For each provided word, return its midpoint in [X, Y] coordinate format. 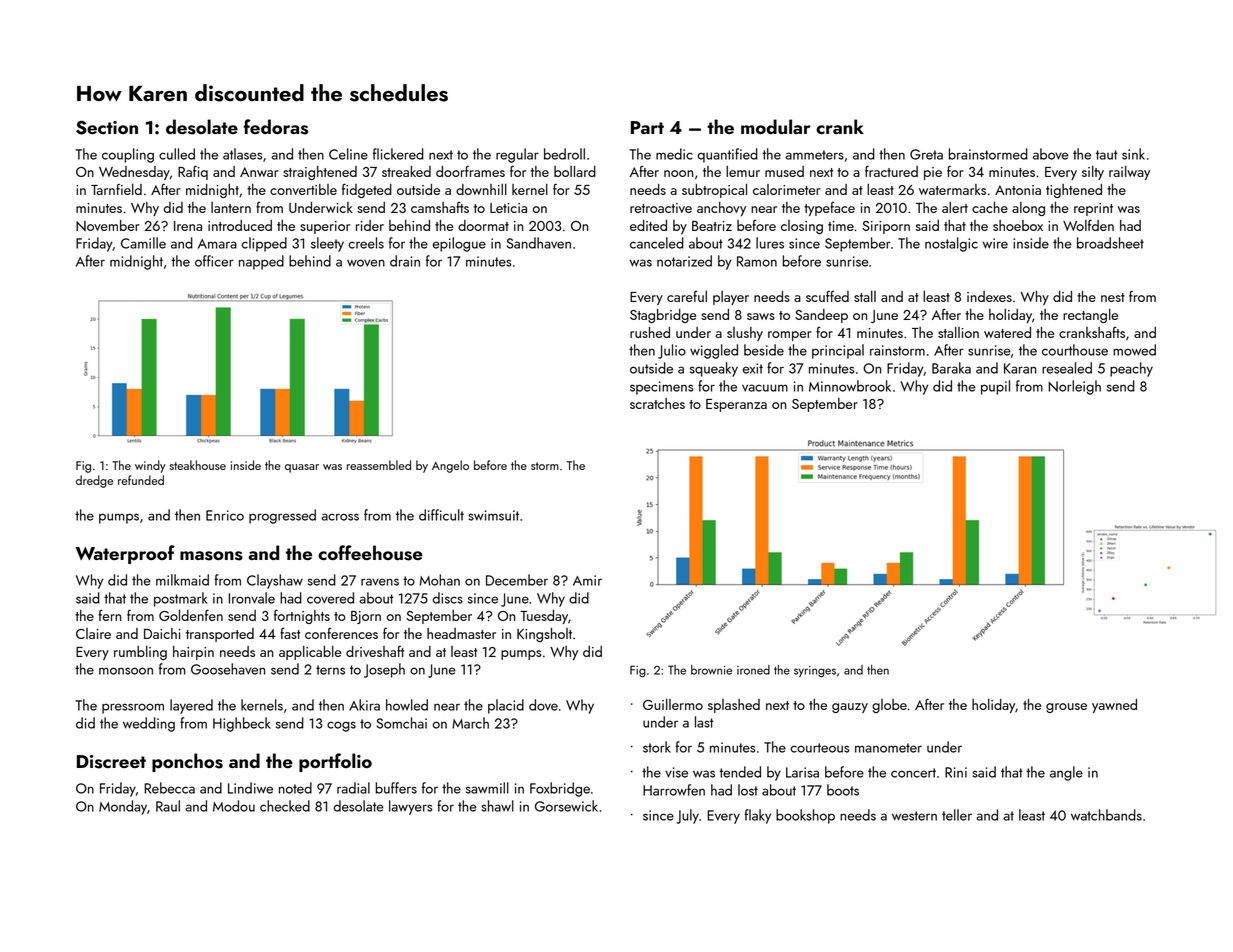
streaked [406, 171]
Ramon [757, 261]
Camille [143, 243]
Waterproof [125, 554]
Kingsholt [544, 635]
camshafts [440, 207]
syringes [815, 672]
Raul [168, 806]
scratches [657, 403]
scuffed [827, 296]
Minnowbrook [850, 386]
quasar [302, 468]
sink [1133, 154]
